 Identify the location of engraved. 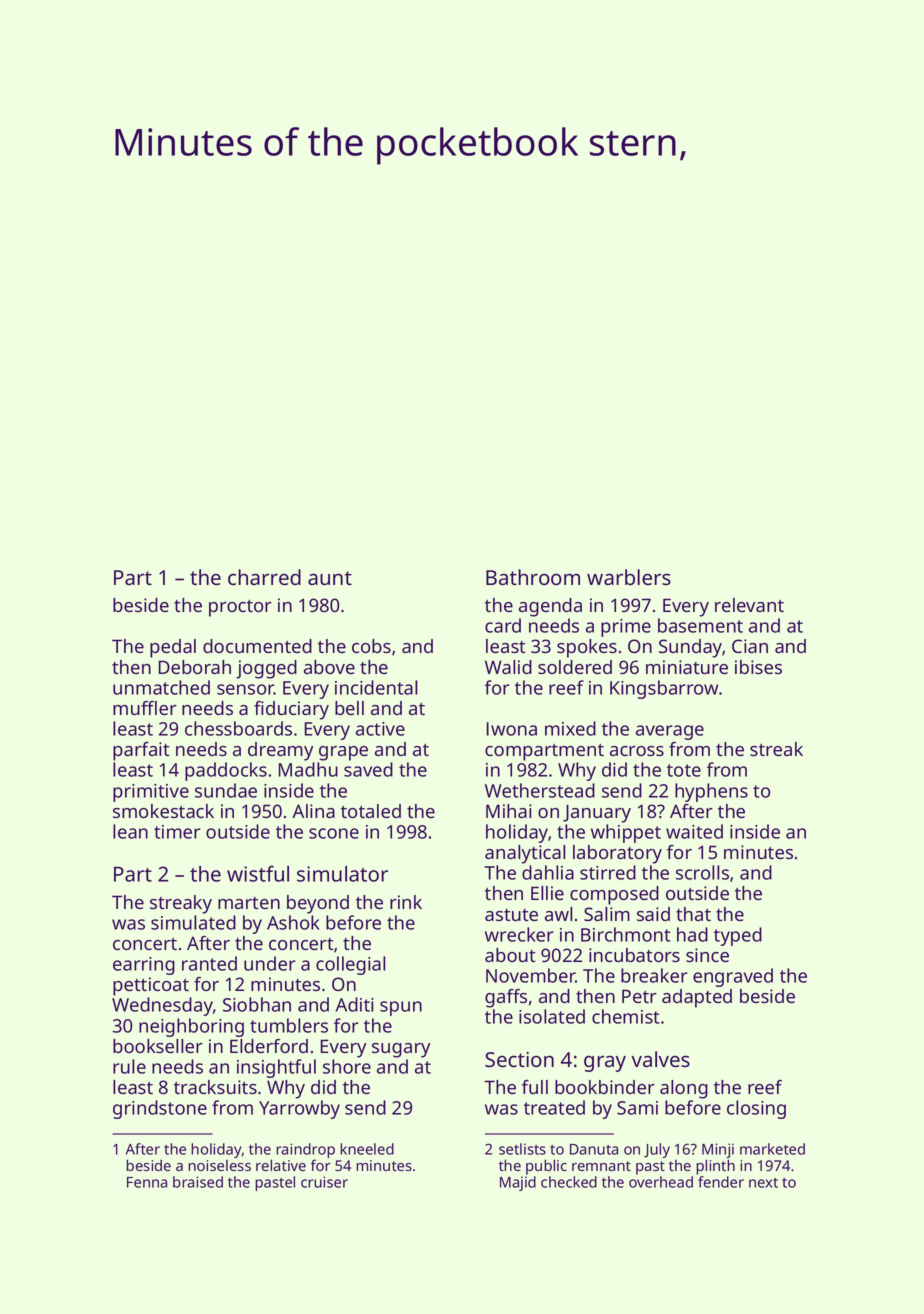
(733, 977).
